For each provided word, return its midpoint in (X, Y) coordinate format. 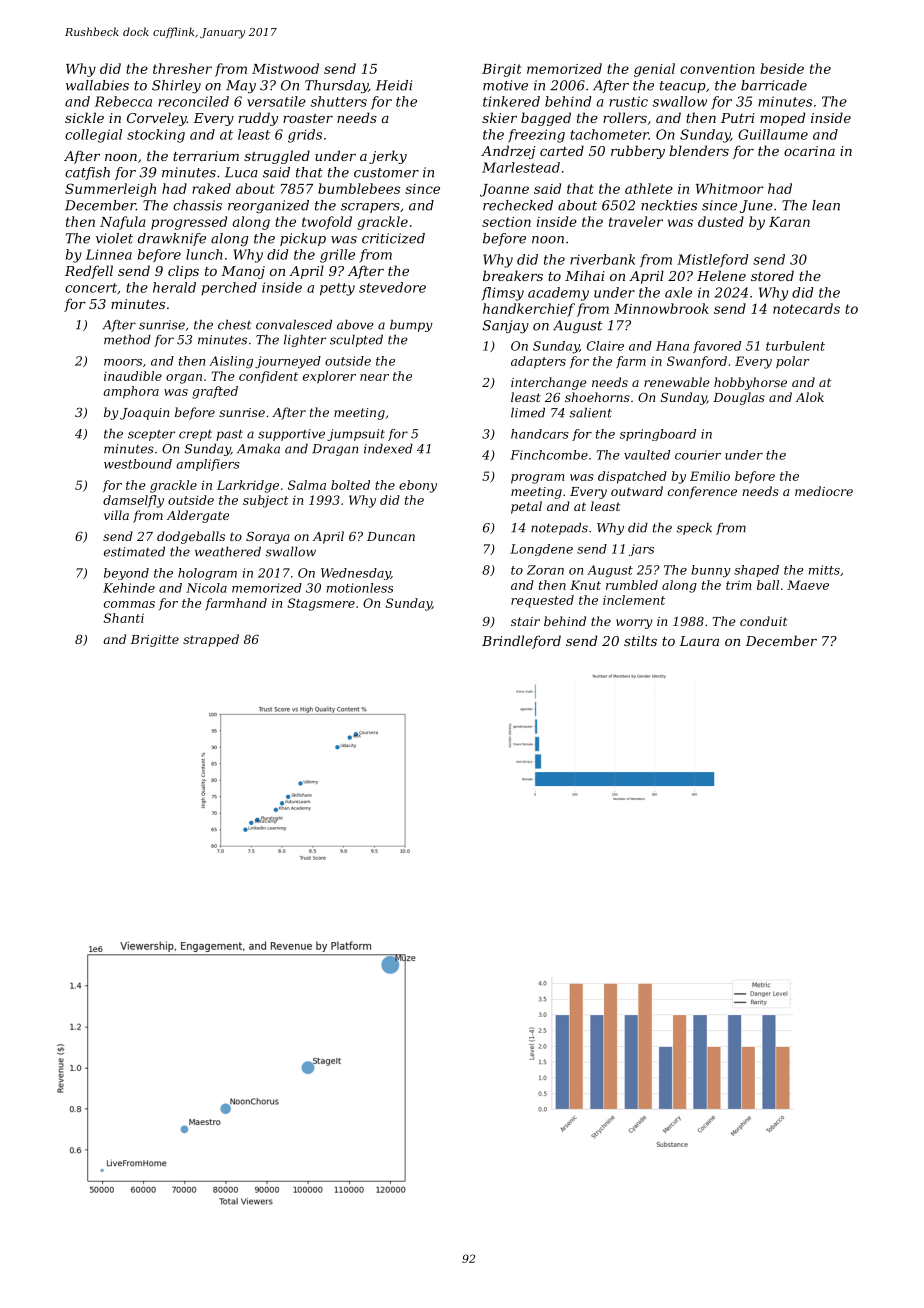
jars (641, 550)
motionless (360, 588)
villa (116, 515)
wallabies (97, 85)
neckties (669, 205)
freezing (536, 136)
